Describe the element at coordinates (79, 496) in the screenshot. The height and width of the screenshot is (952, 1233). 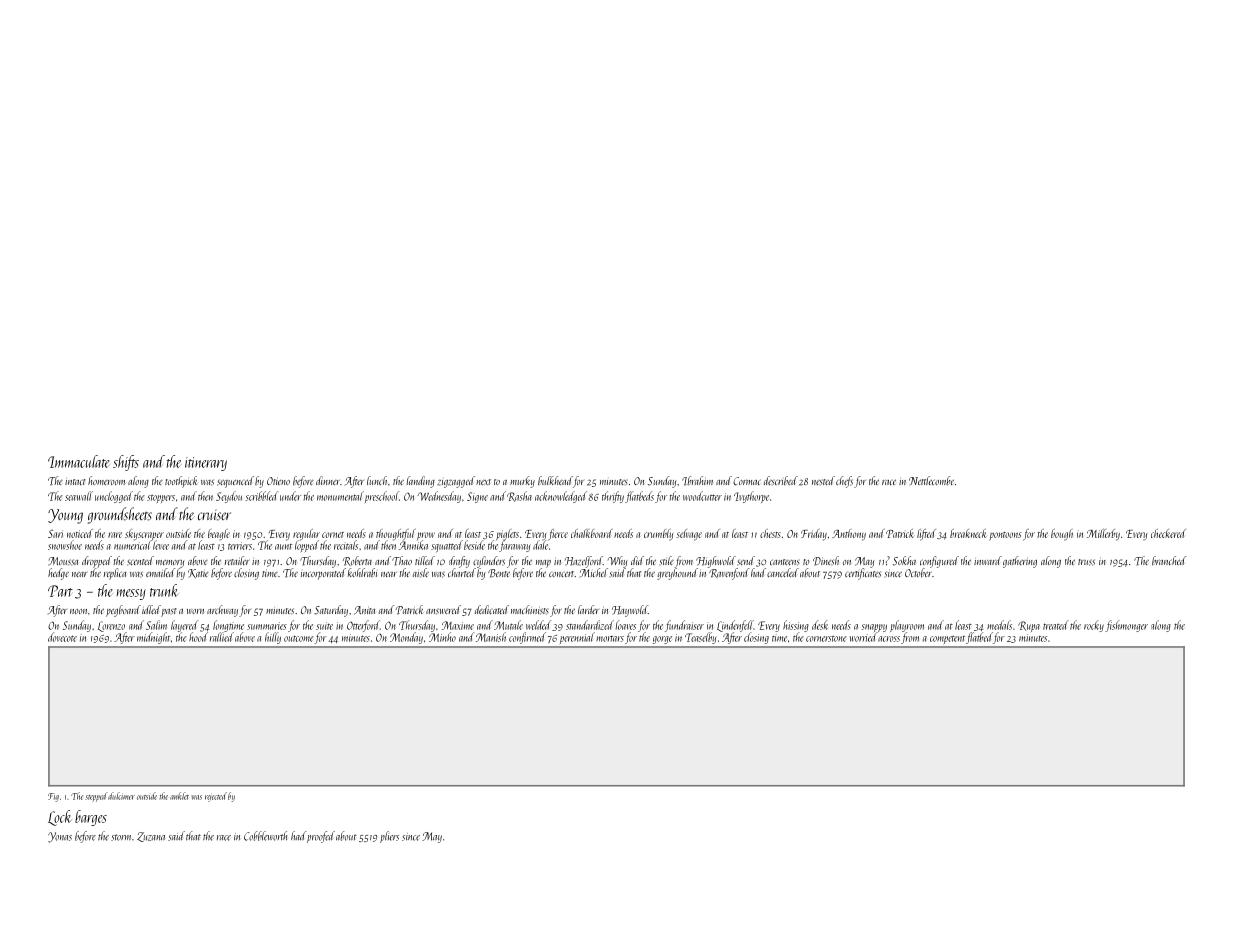
I see `seawall` at that location.
